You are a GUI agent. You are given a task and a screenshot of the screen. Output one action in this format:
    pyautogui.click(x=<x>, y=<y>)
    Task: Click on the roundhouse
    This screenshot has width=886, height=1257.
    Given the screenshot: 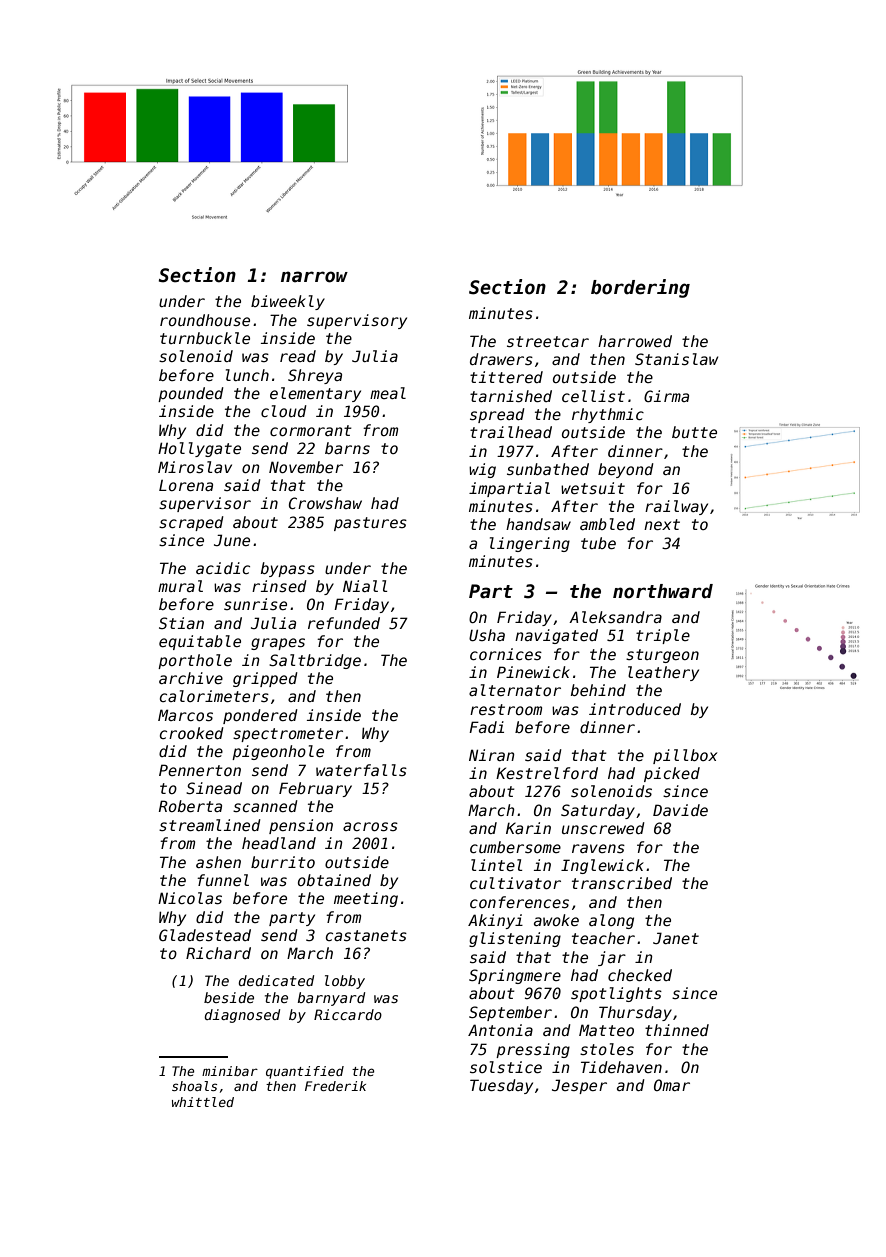 What is the action you would take?
    pyautogui.click(x=205, y=320)
